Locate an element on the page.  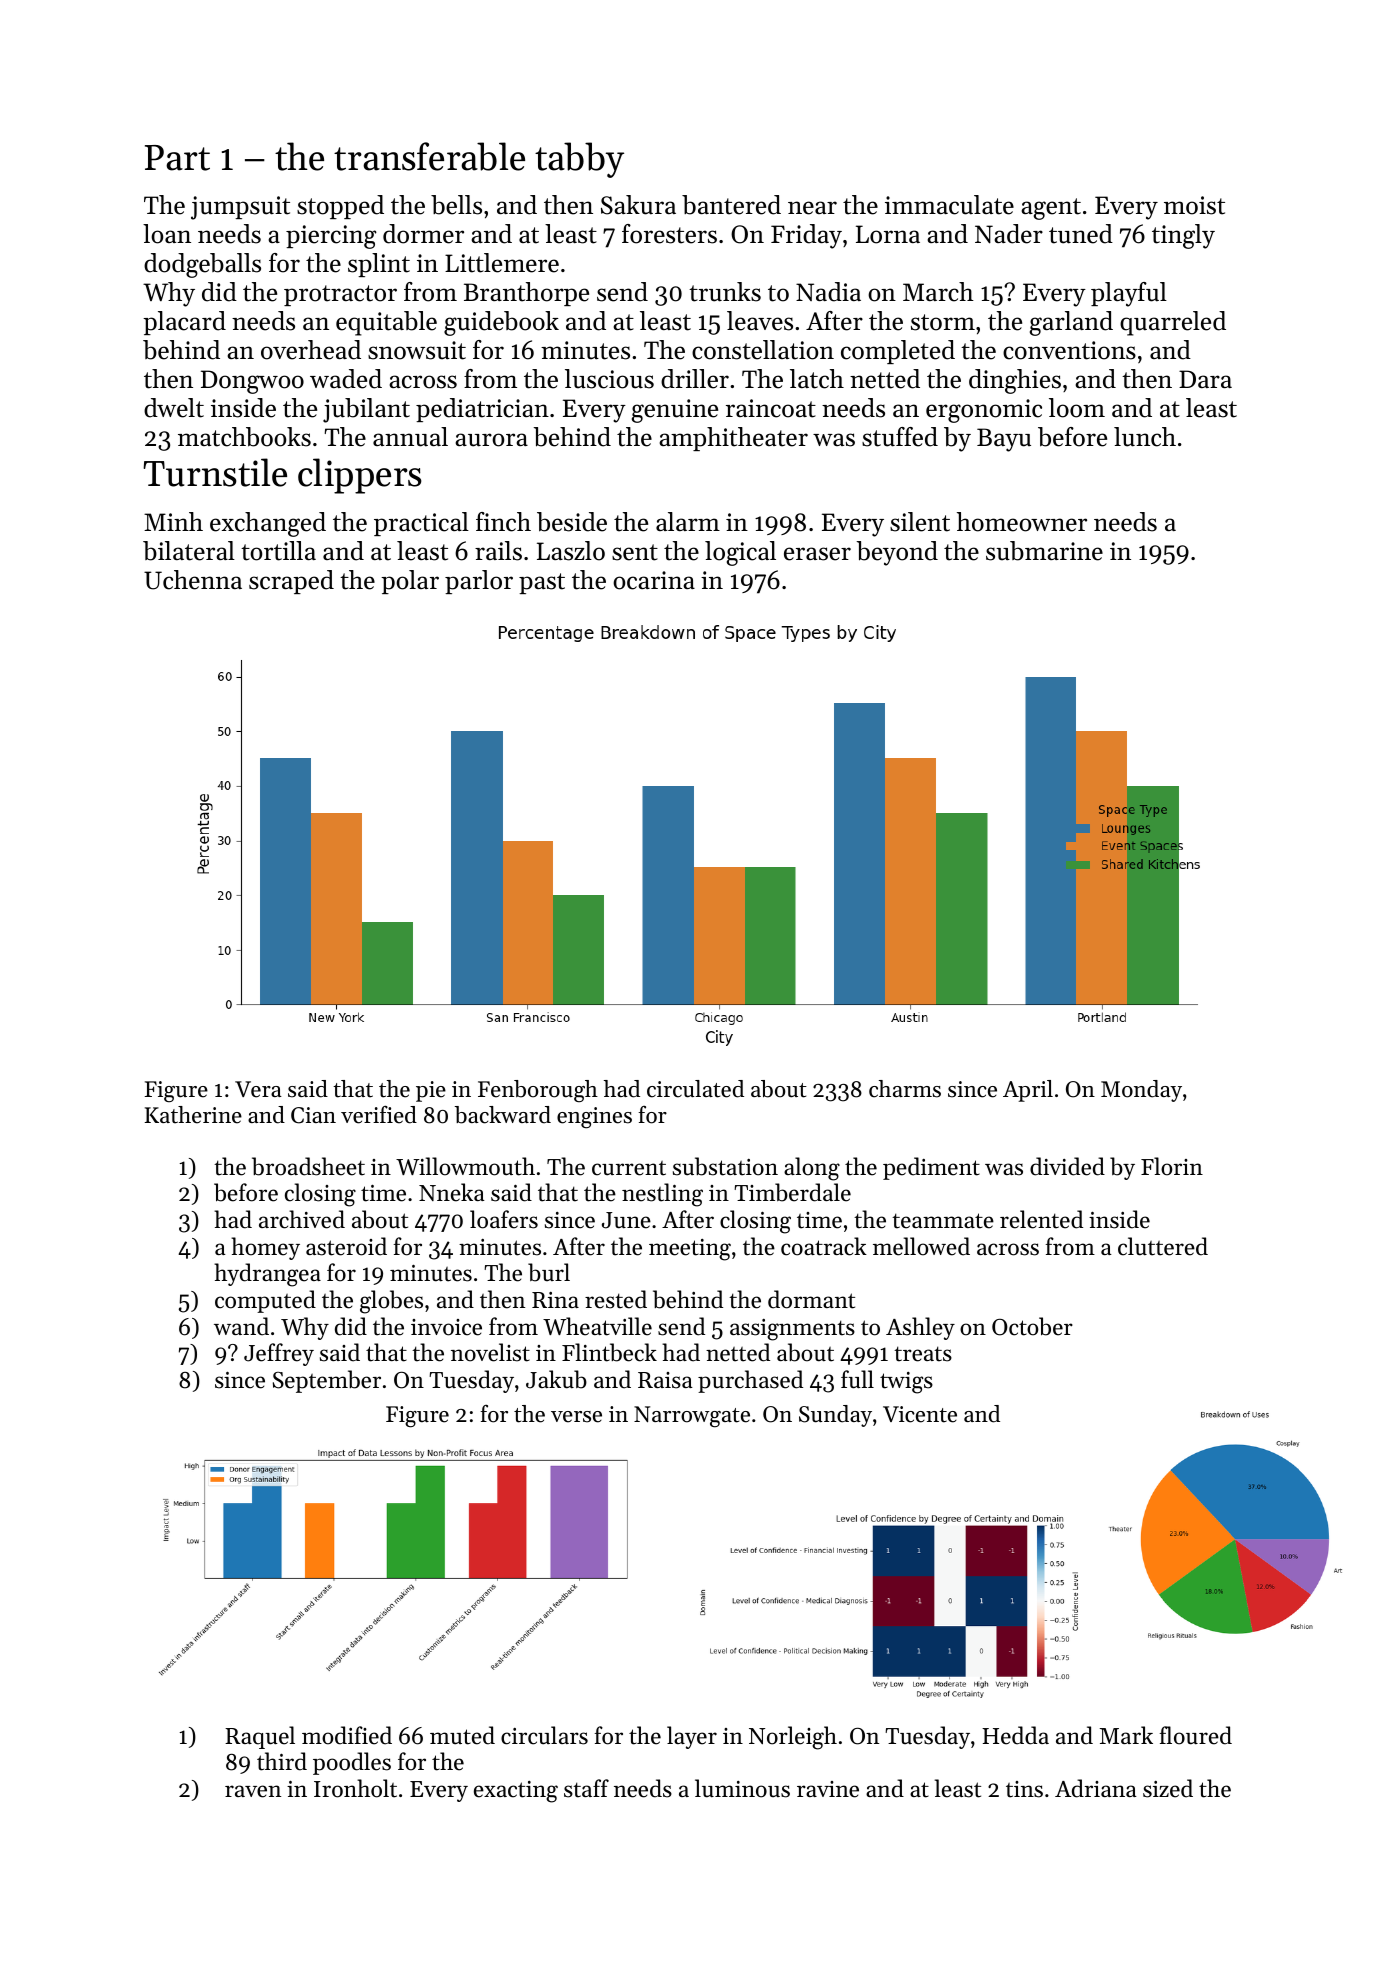
assignments is located at coordinates (792, 1330).
